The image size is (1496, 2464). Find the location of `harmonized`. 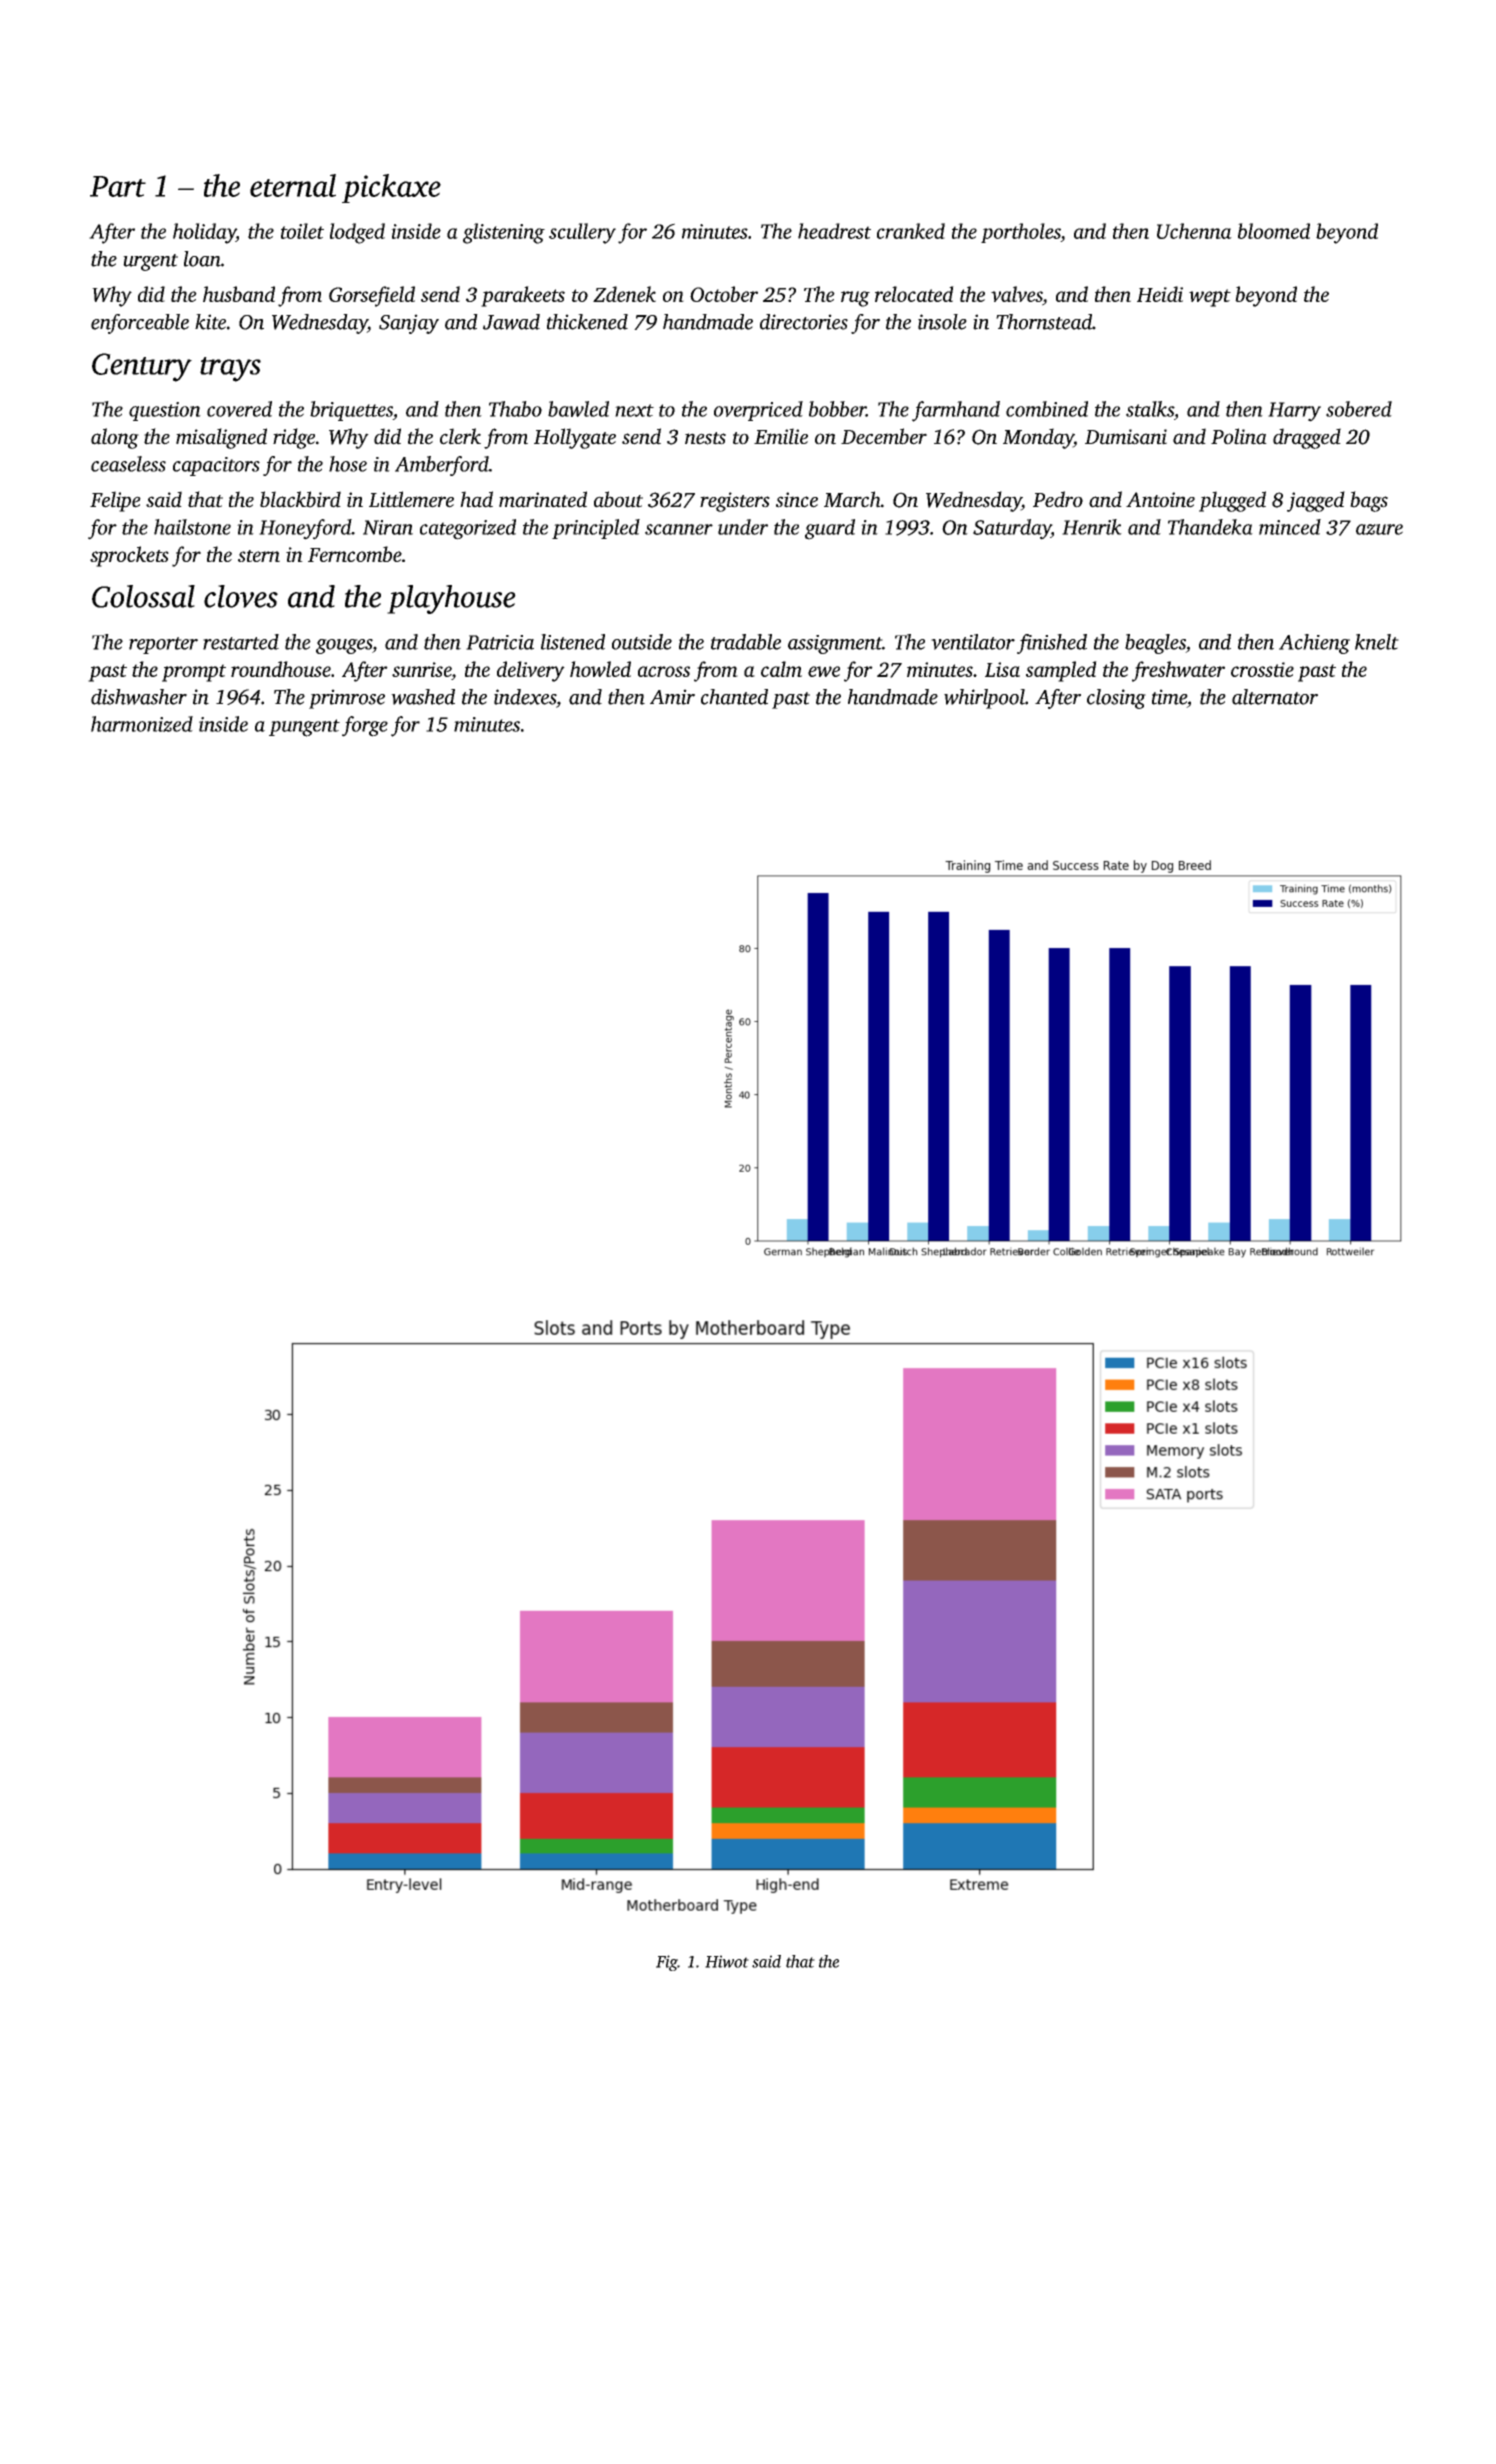

harmonized is located at coordinates (142, 724).
